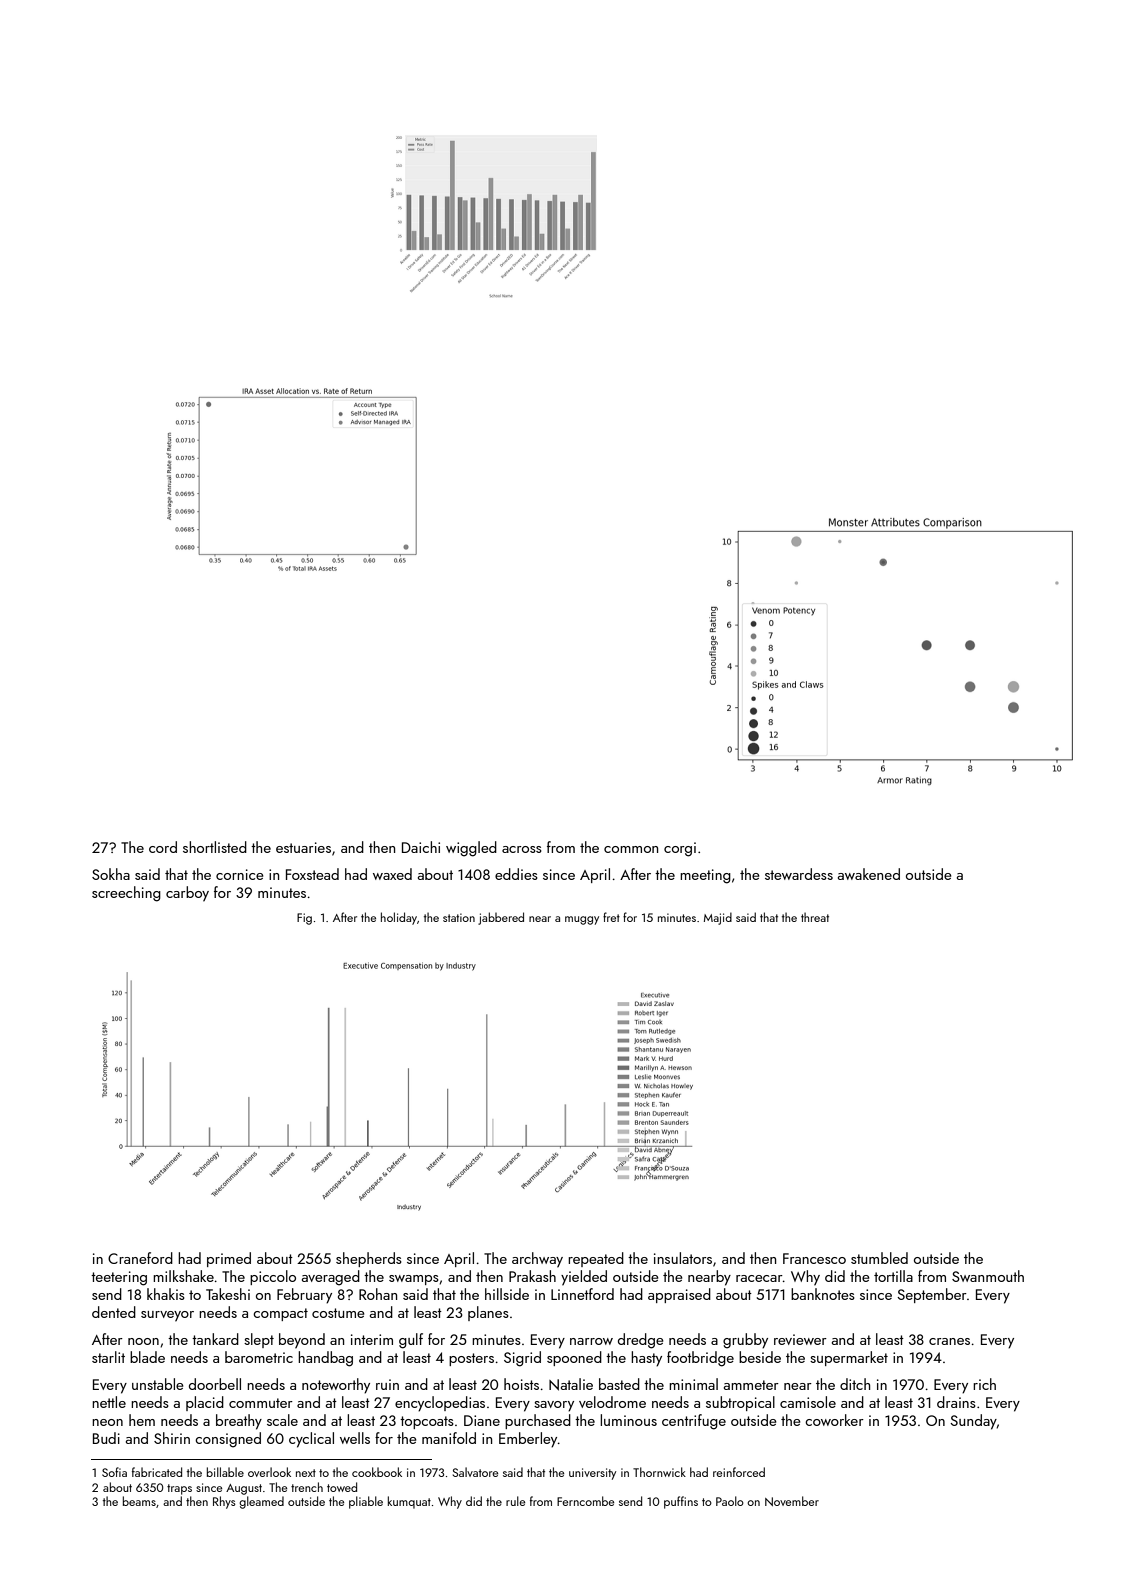  I want to click on Swanmouth, so click(988, 1276).
